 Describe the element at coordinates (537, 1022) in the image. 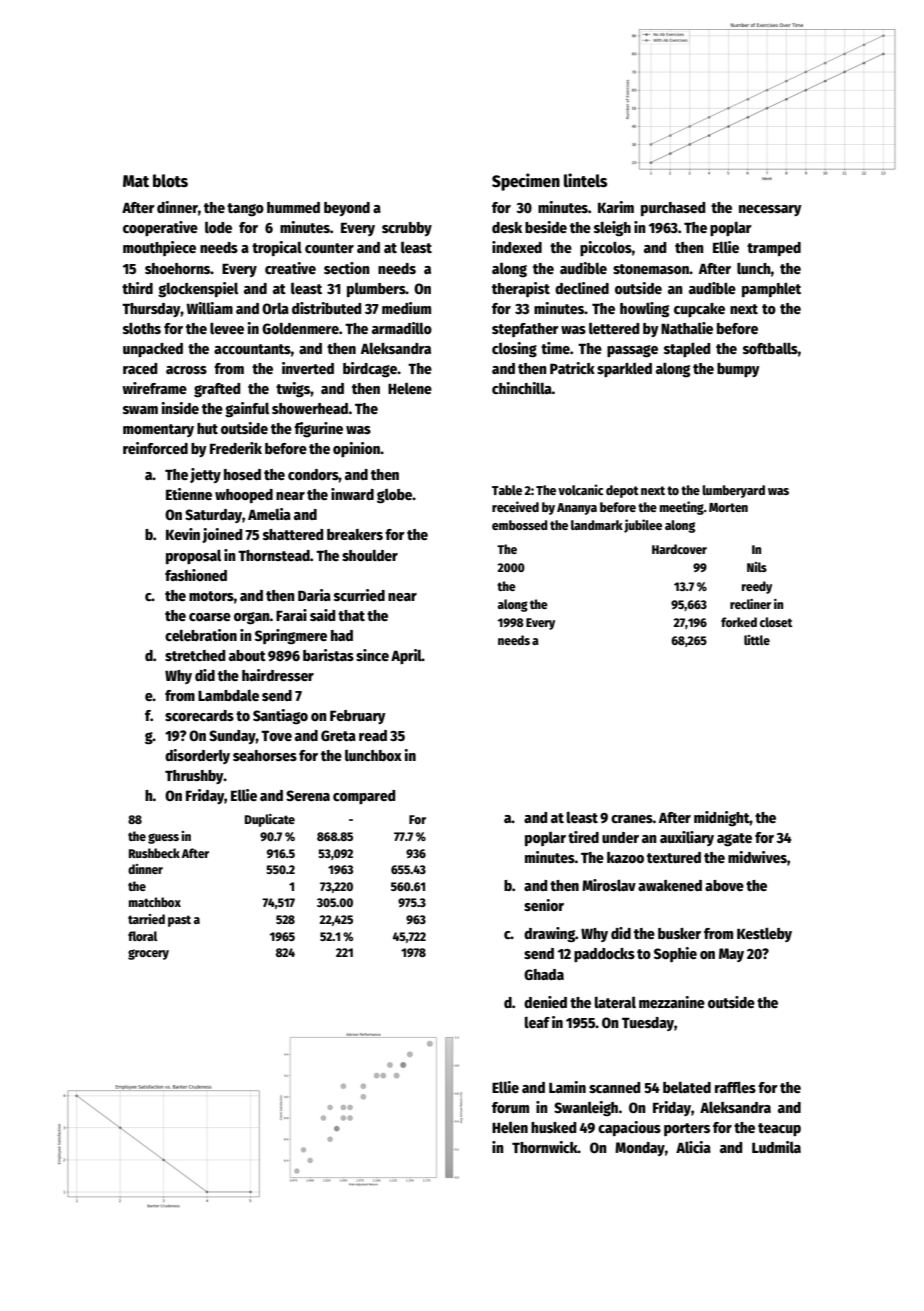

I see `leaf` at that location.
